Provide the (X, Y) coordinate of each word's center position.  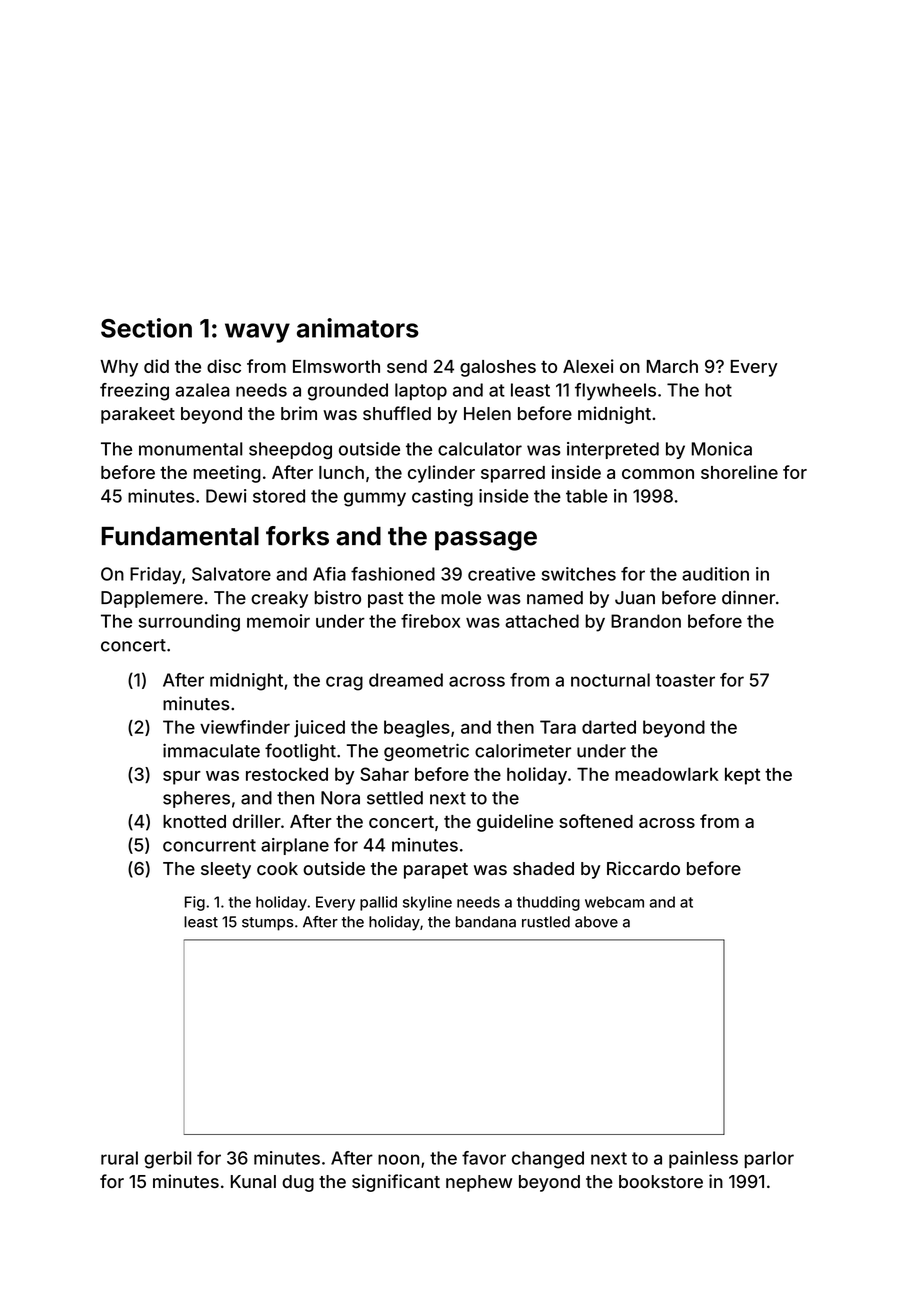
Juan (635, 598)
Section (146, 328)
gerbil (167, 1160)
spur (182, 778)
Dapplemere (152, 599)
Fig (195, 903)
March (672, 366)
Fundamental (180, 536)
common (658, 474)
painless (703, 1159)
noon (398, 1159)
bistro (338, 597)
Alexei (588, 366)
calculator (480, 449)
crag (344, 683)
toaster (685, 680)
